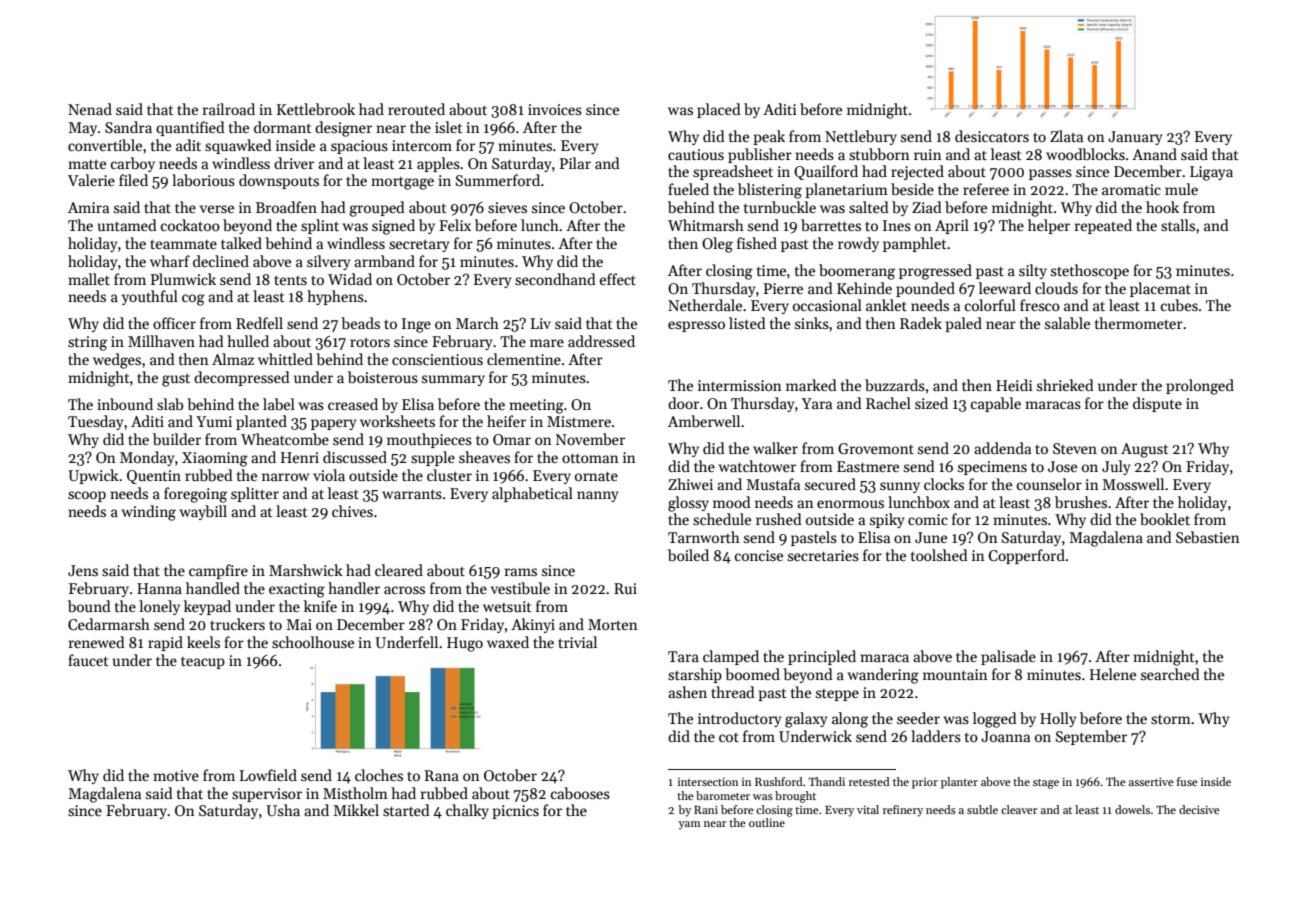 The width and height of the page is (1308, 924). What do you see at coordinates (320, 606) in the page?
I see `knife` at bounding box center [320, 606].
